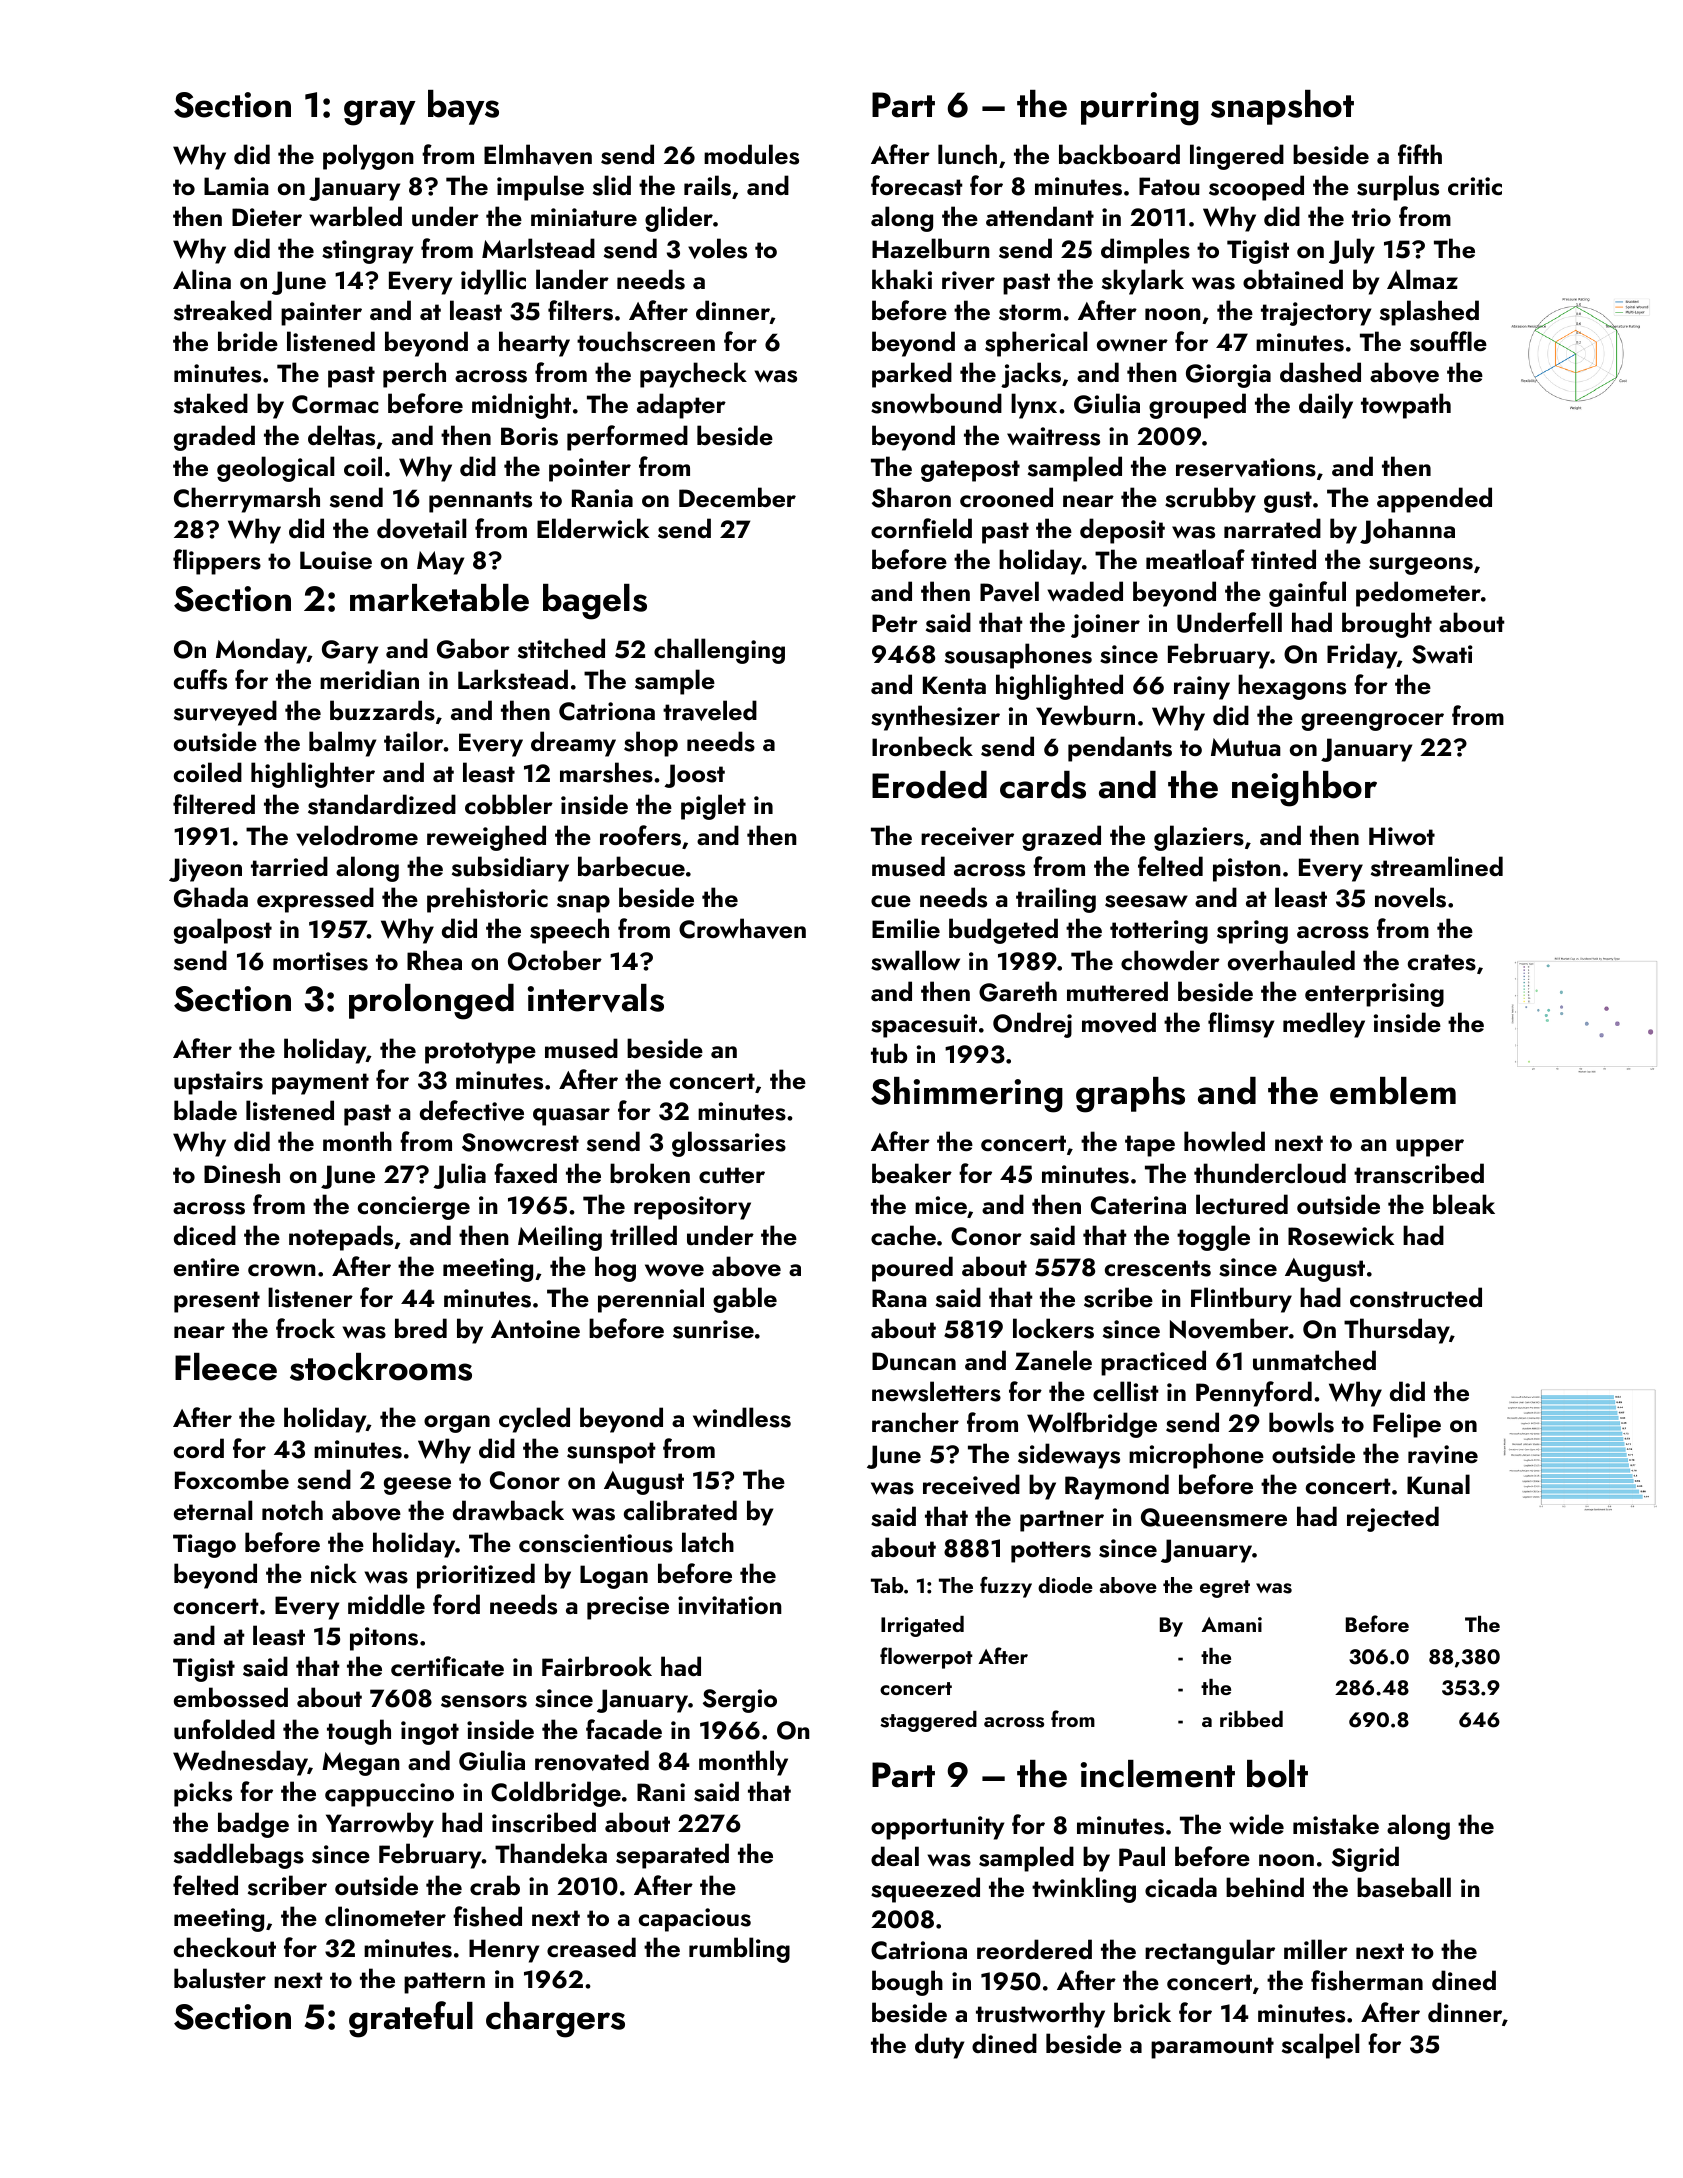 This screenshot has width=1683, height=2178. I want to click on Gary, so click(350, 652).
